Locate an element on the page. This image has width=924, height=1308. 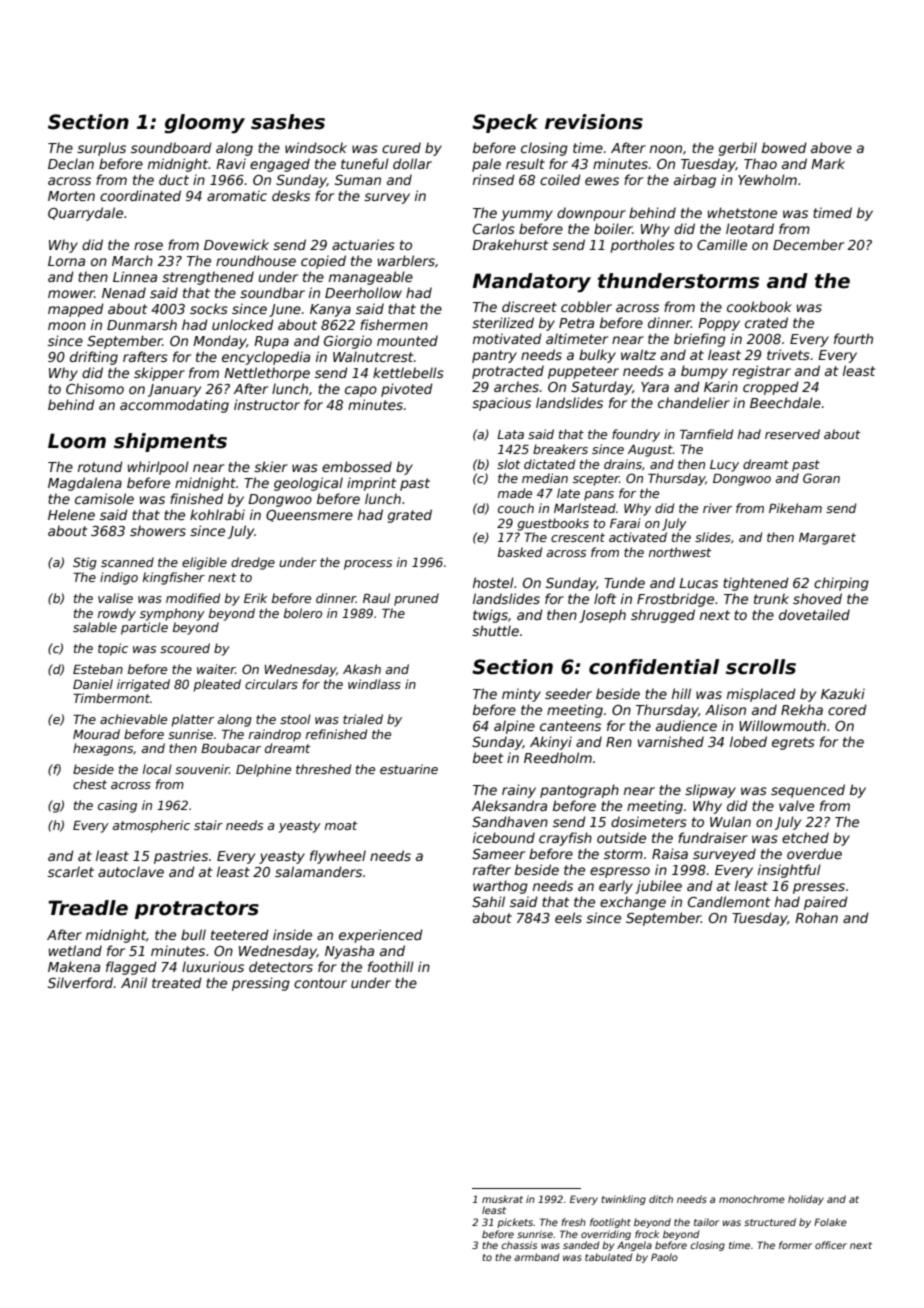
wetland is located at coordinates (75, 950).
